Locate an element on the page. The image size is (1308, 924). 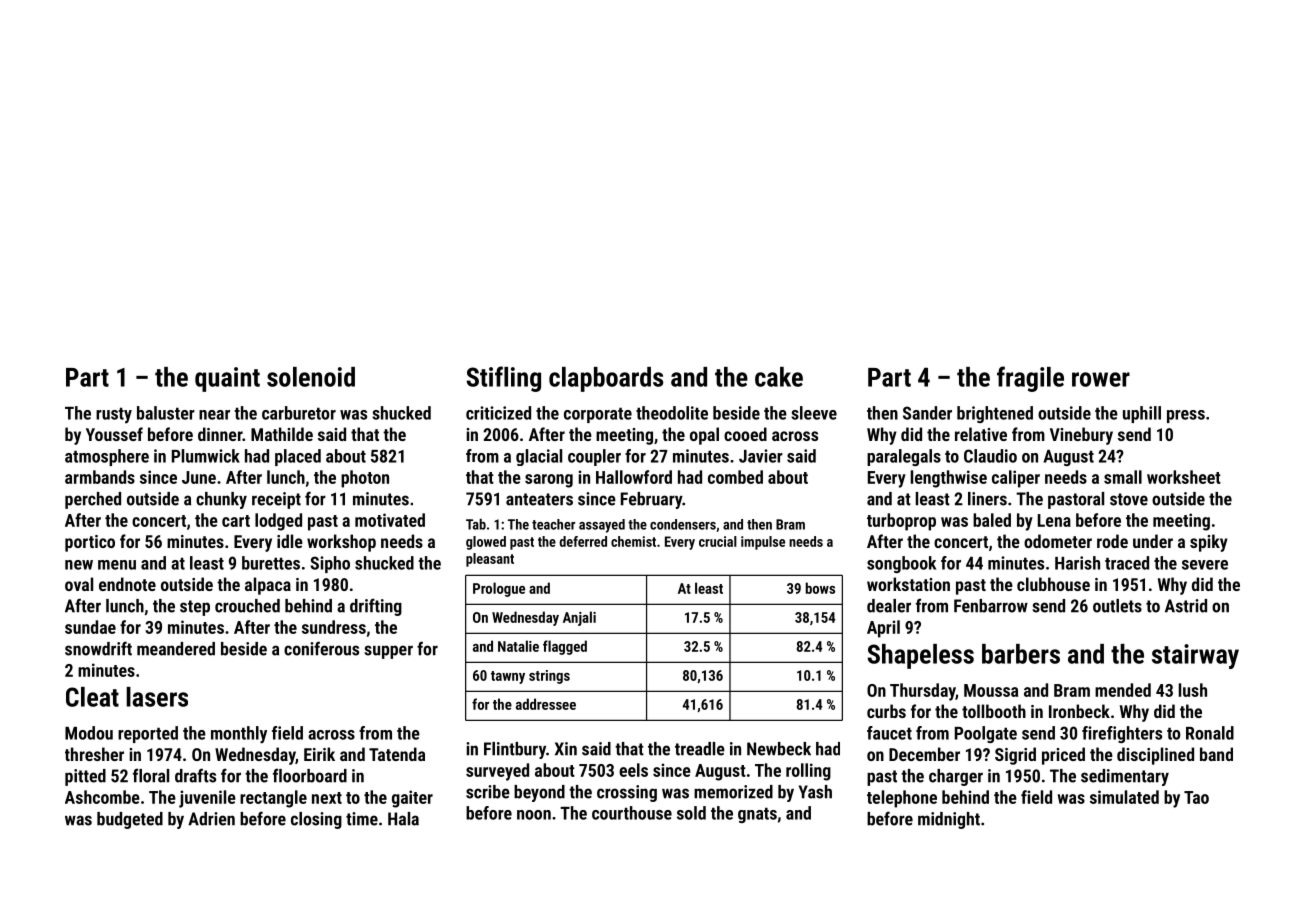
Ronald is located at coordinates (1210, 733).
